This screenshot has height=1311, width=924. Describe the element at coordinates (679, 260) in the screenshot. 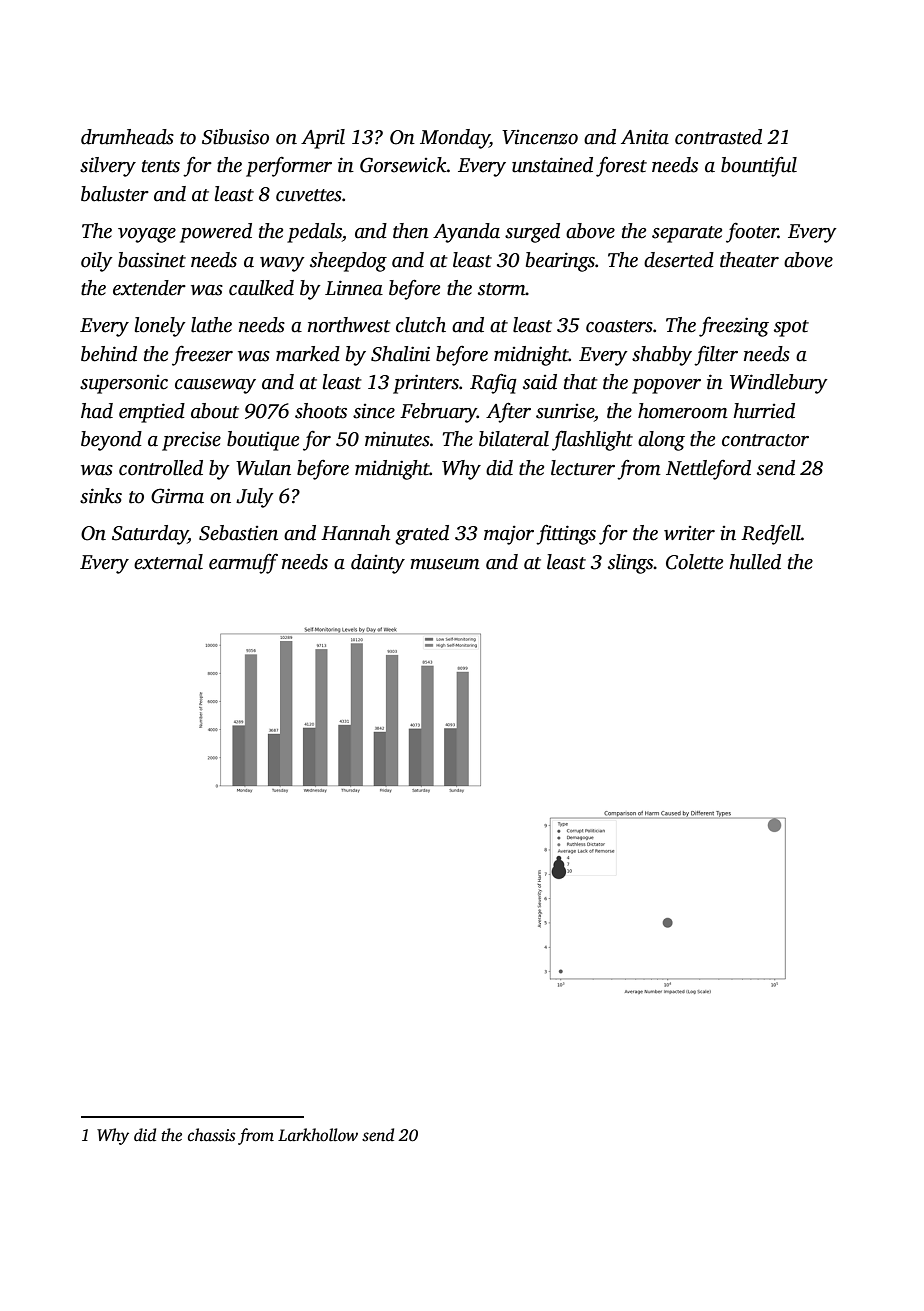

I see `deserted` at that location.
